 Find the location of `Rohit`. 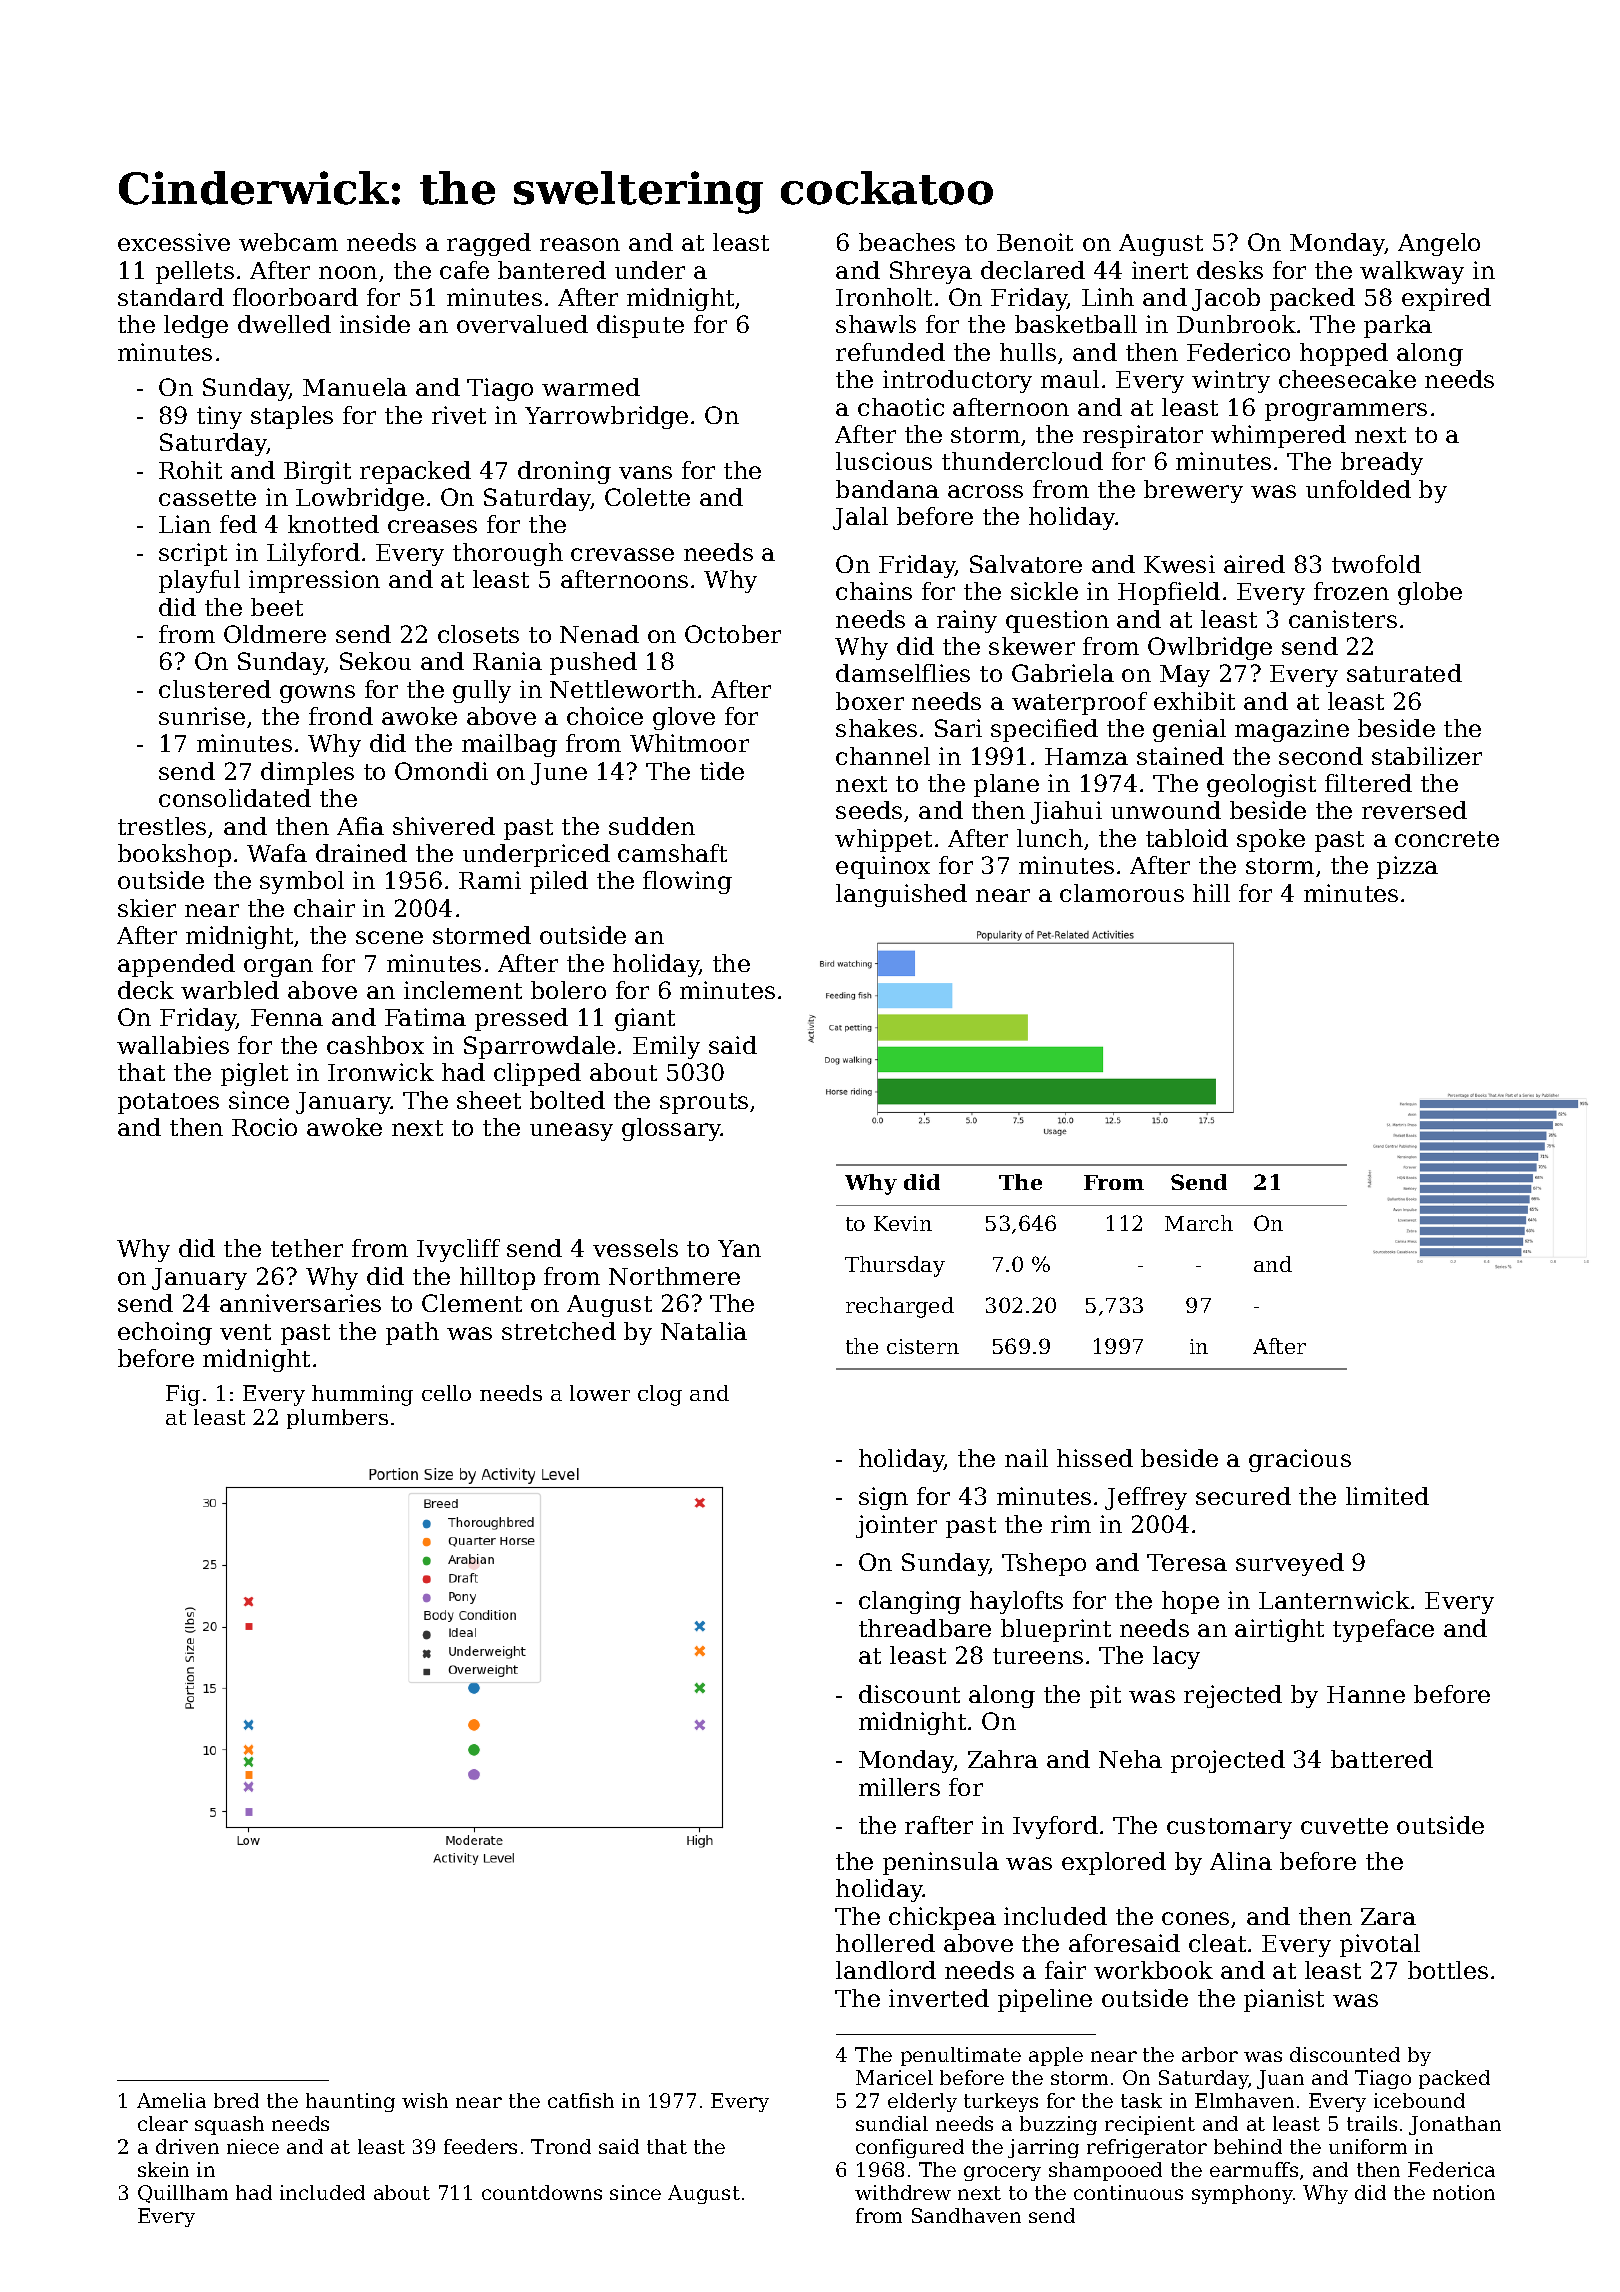

Rohit is located at coordinates (190, 470).
